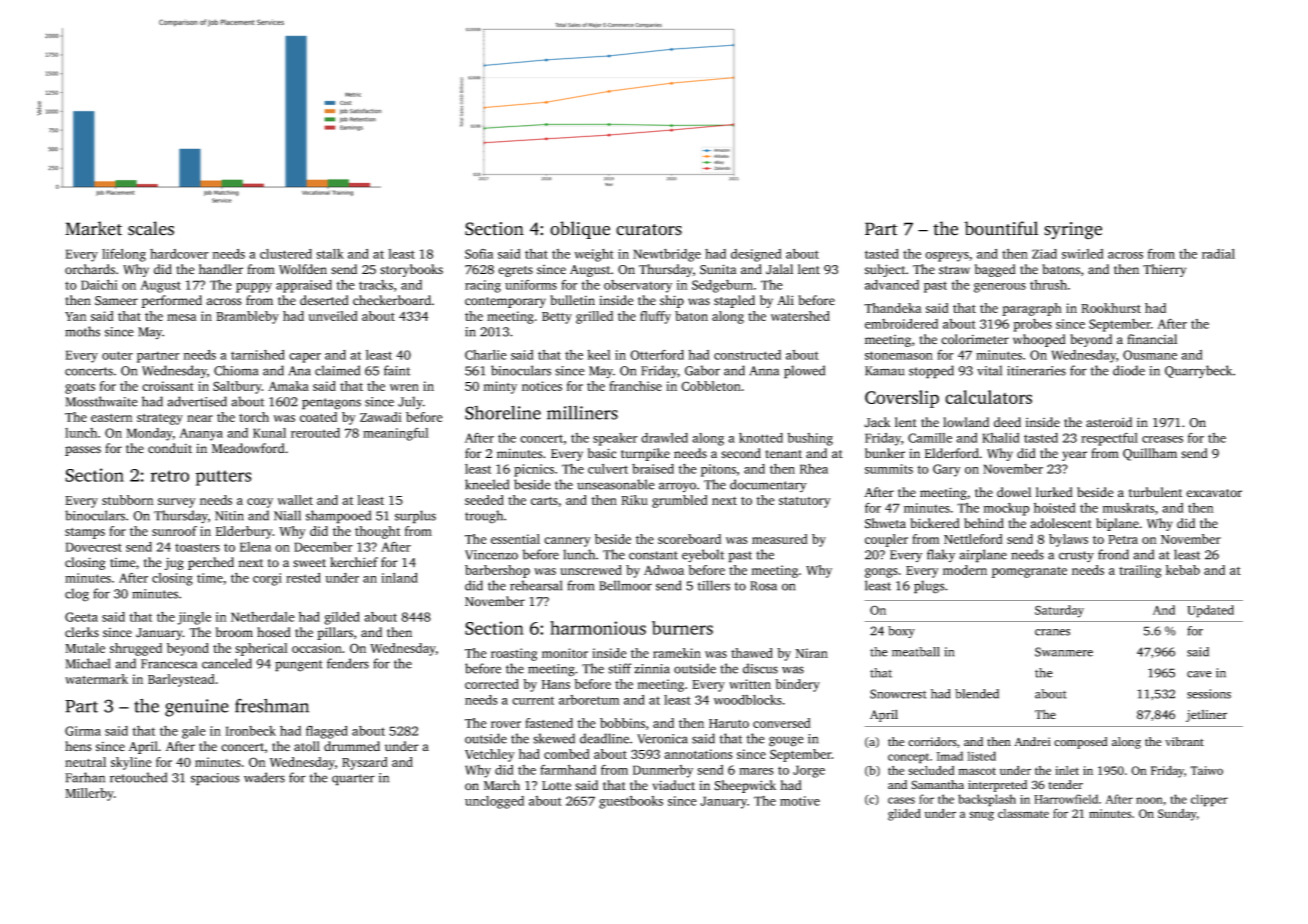 The width and height of the document is (1308, 924). What do you see at coordinates (1218, 254) in the document?
I see `radial` at bounding box center [1218, 254].
